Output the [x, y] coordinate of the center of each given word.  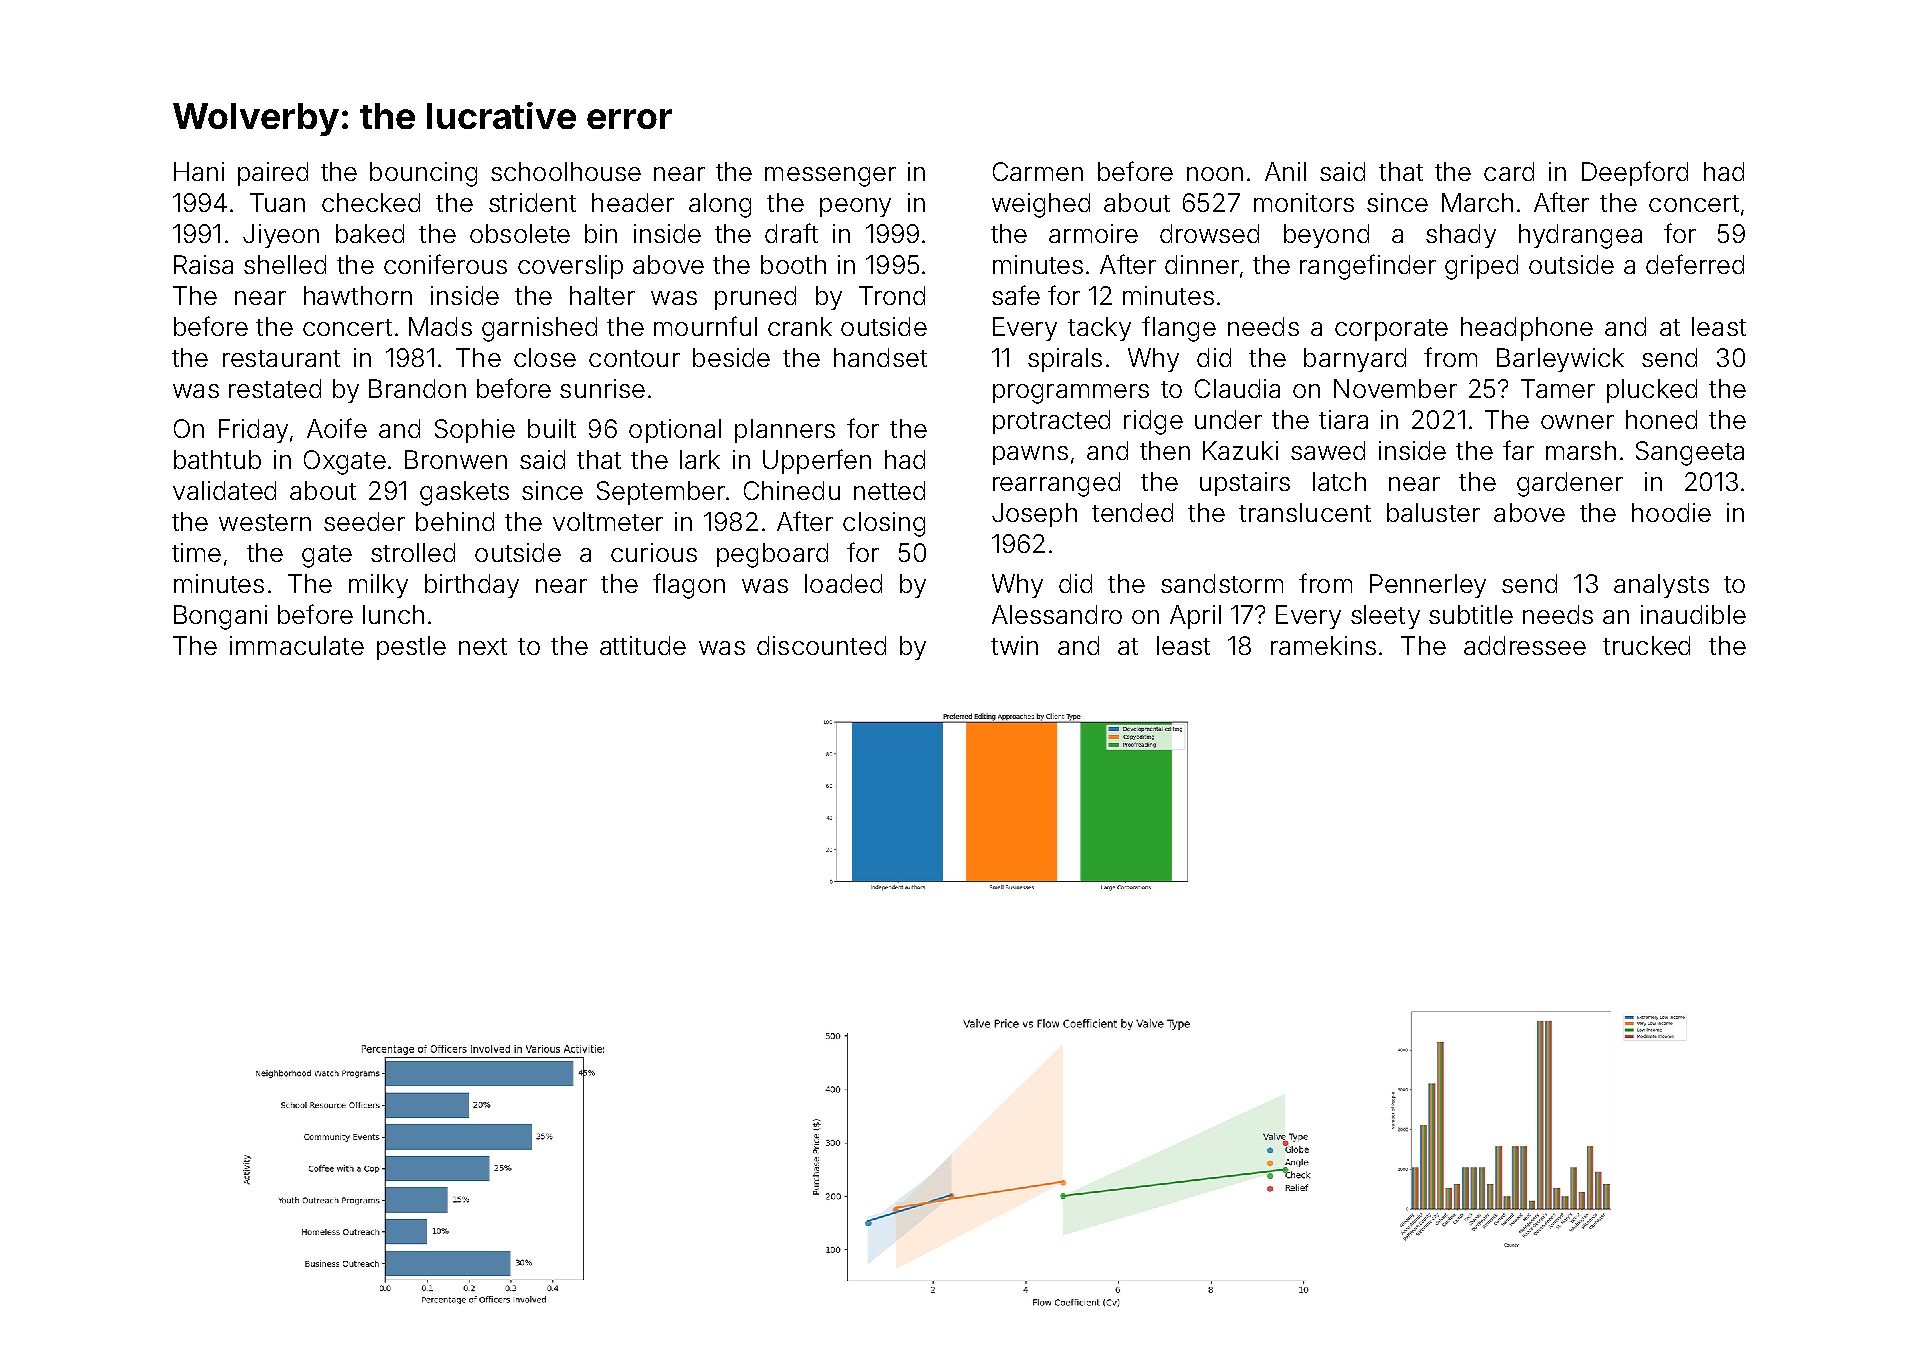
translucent [1305, 512]
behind [455, 521]
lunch [393, 614]
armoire [1093, 233]
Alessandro [1057, 614]
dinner [1202, 264]
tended [1132, 512]
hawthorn [358, 295]
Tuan [277, 202]
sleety [1385, 617]
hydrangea [1580, 236]
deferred [1695, 264]
